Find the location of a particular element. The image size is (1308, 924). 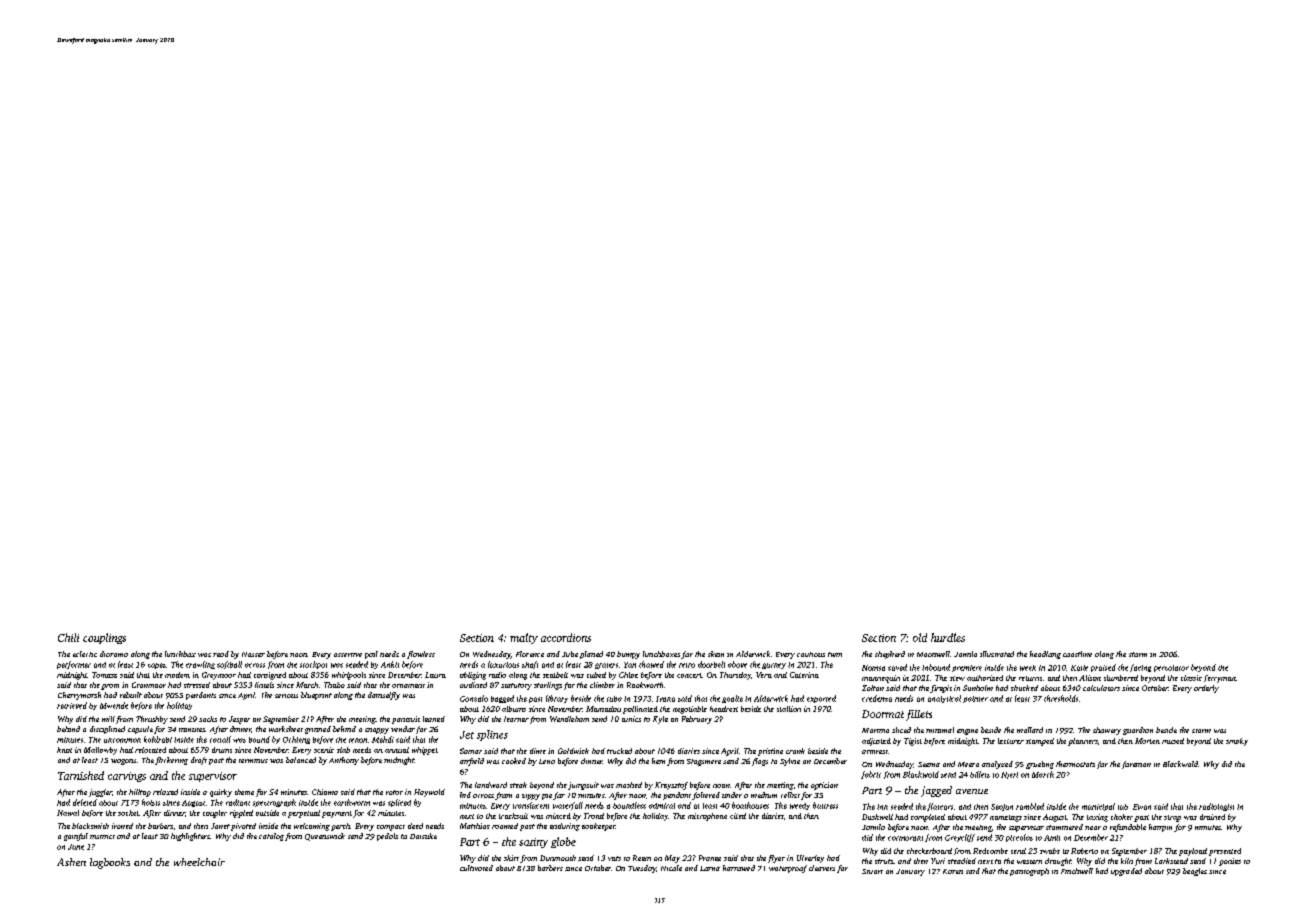

waterfall is located at coordinates (568, 806).
